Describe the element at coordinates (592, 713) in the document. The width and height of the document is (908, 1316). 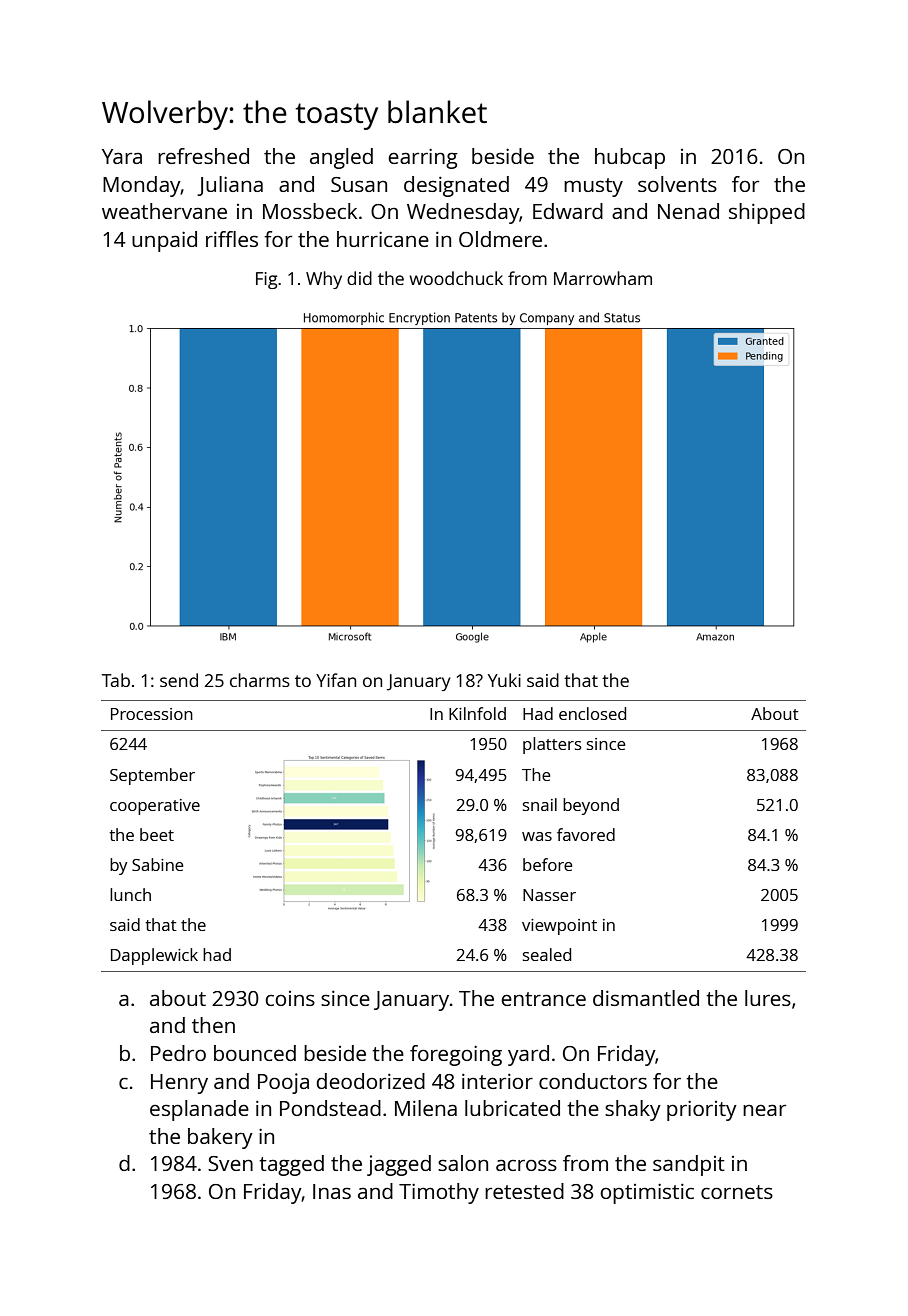
I see `enclosed` at that location.
